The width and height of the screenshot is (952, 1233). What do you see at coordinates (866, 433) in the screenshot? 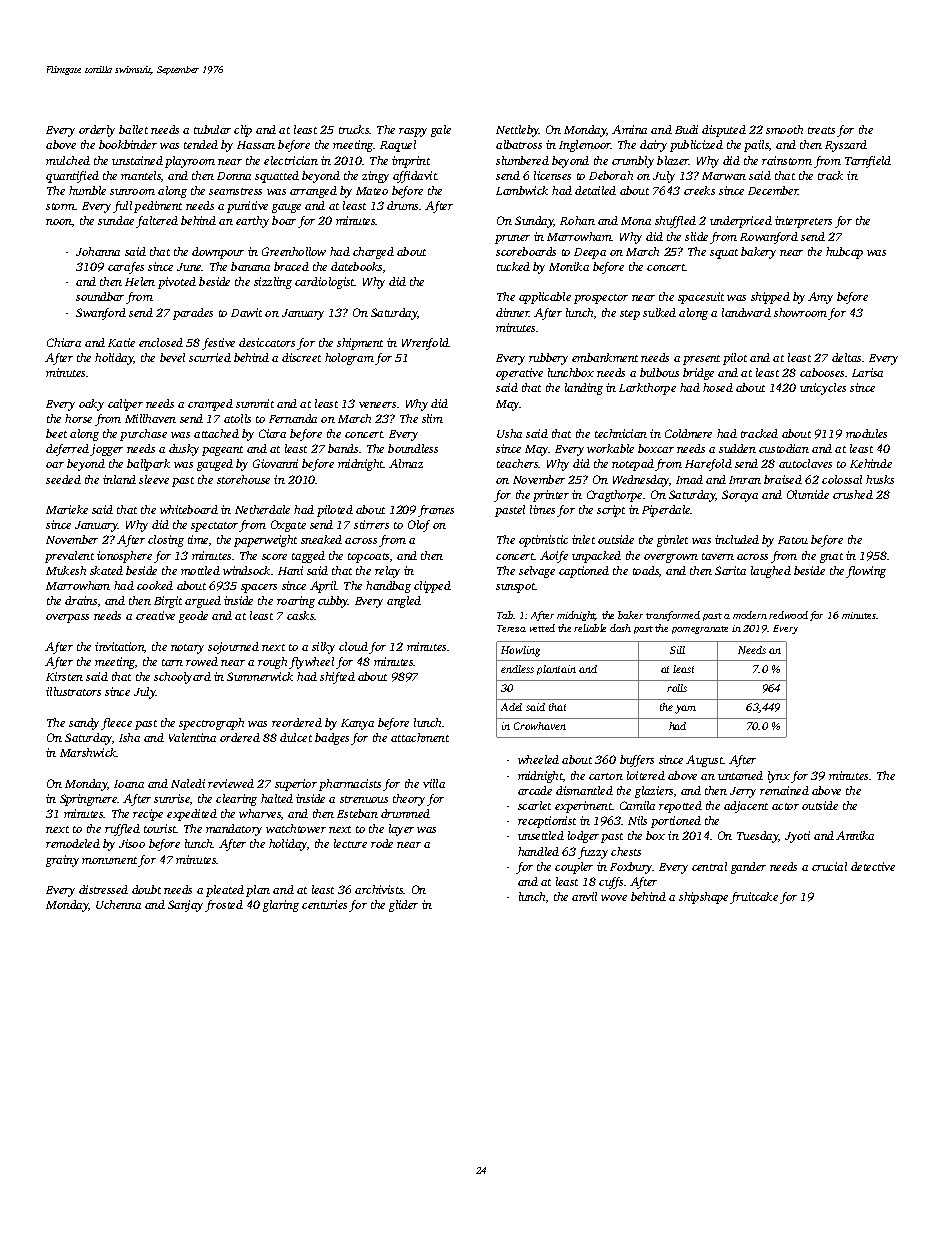
I see `modules` at bounding box center [866, 433].
